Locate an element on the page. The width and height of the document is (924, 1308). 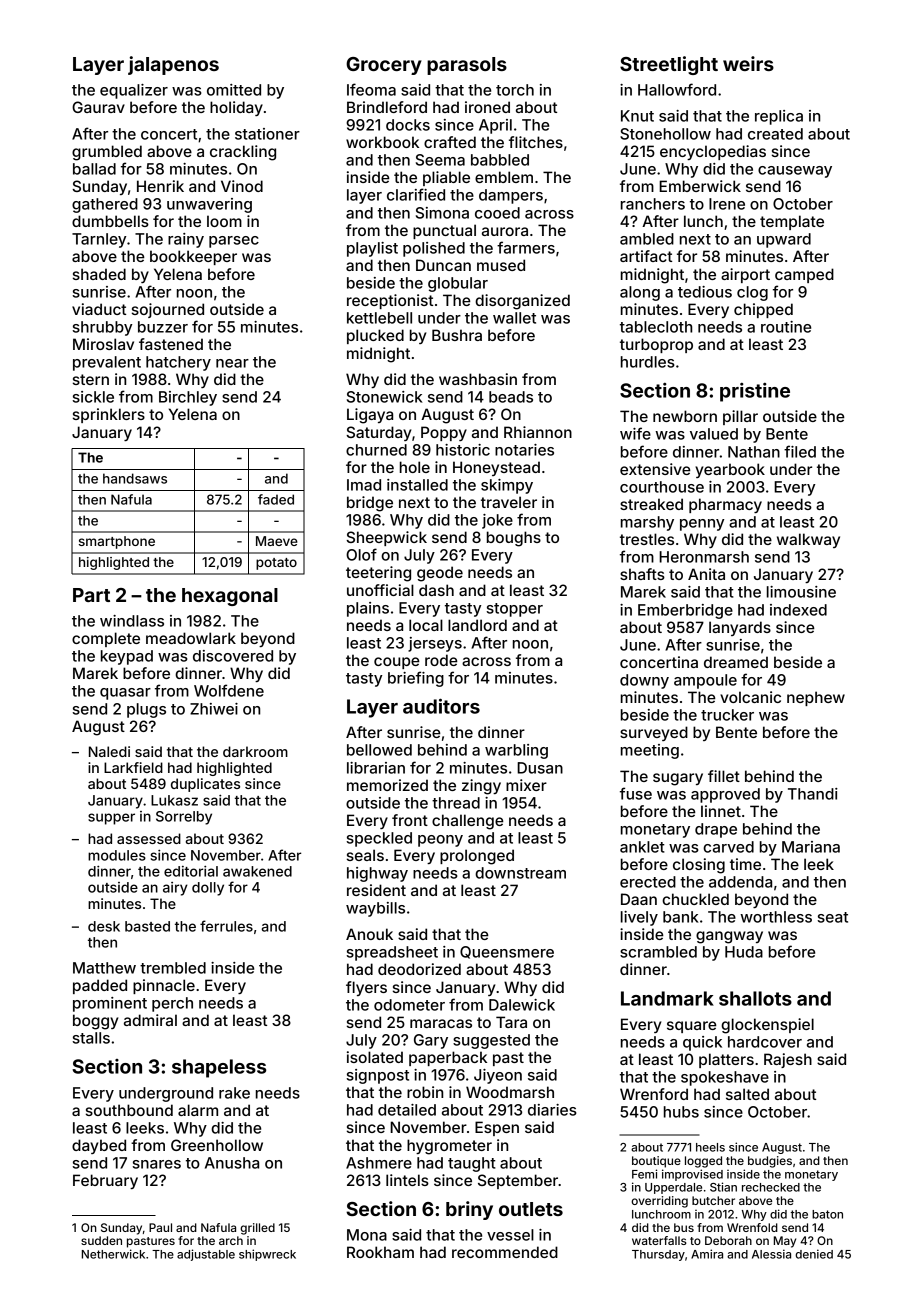
workbook is located at coordinates (382, 142).
